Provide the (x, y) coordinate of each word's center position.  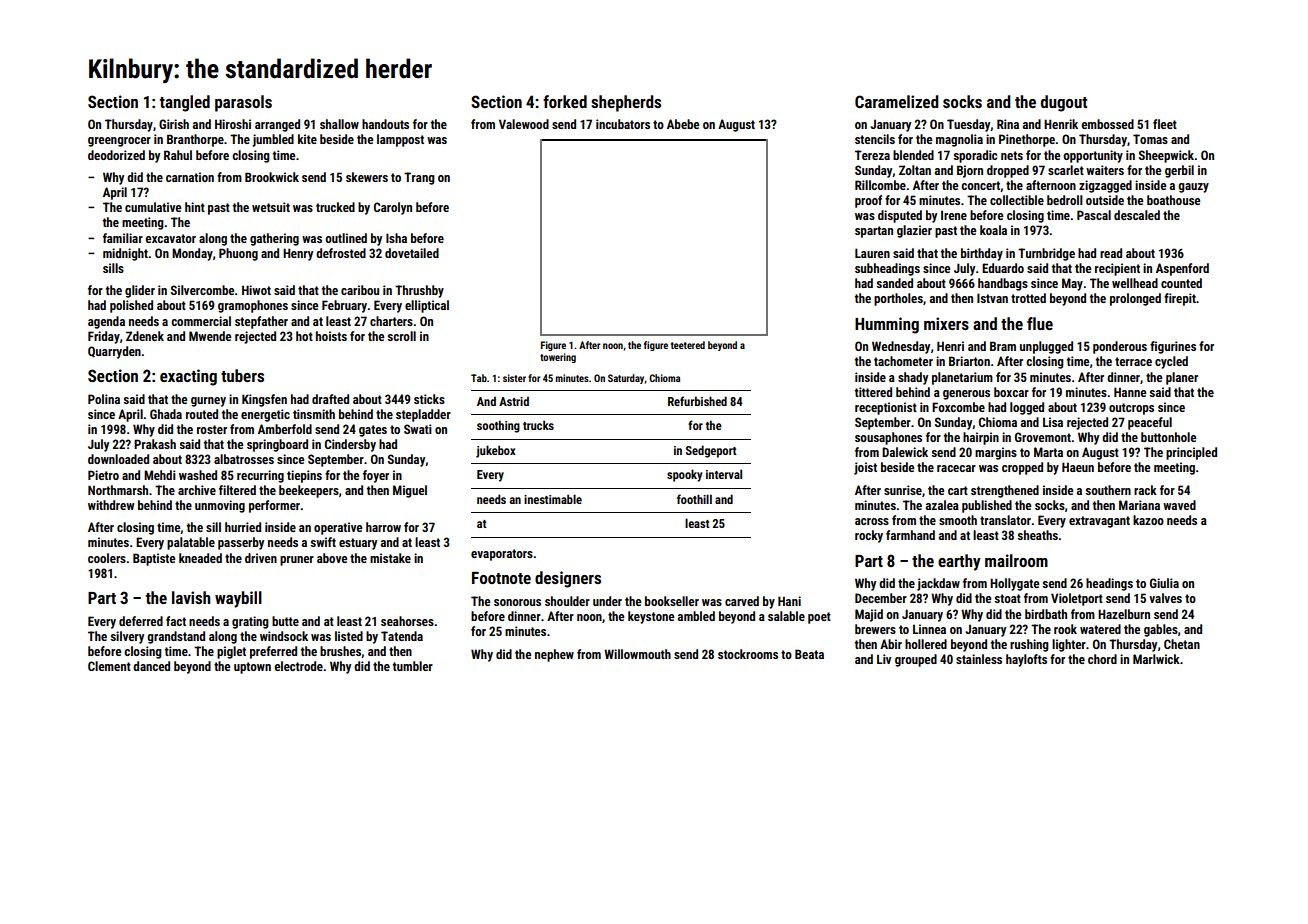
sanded (894, 283)
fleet (1165, 124)
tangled (185, 103)
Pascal (1094, 215)
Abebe (683, 124)
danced (151, 666)
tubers (242, 375)
